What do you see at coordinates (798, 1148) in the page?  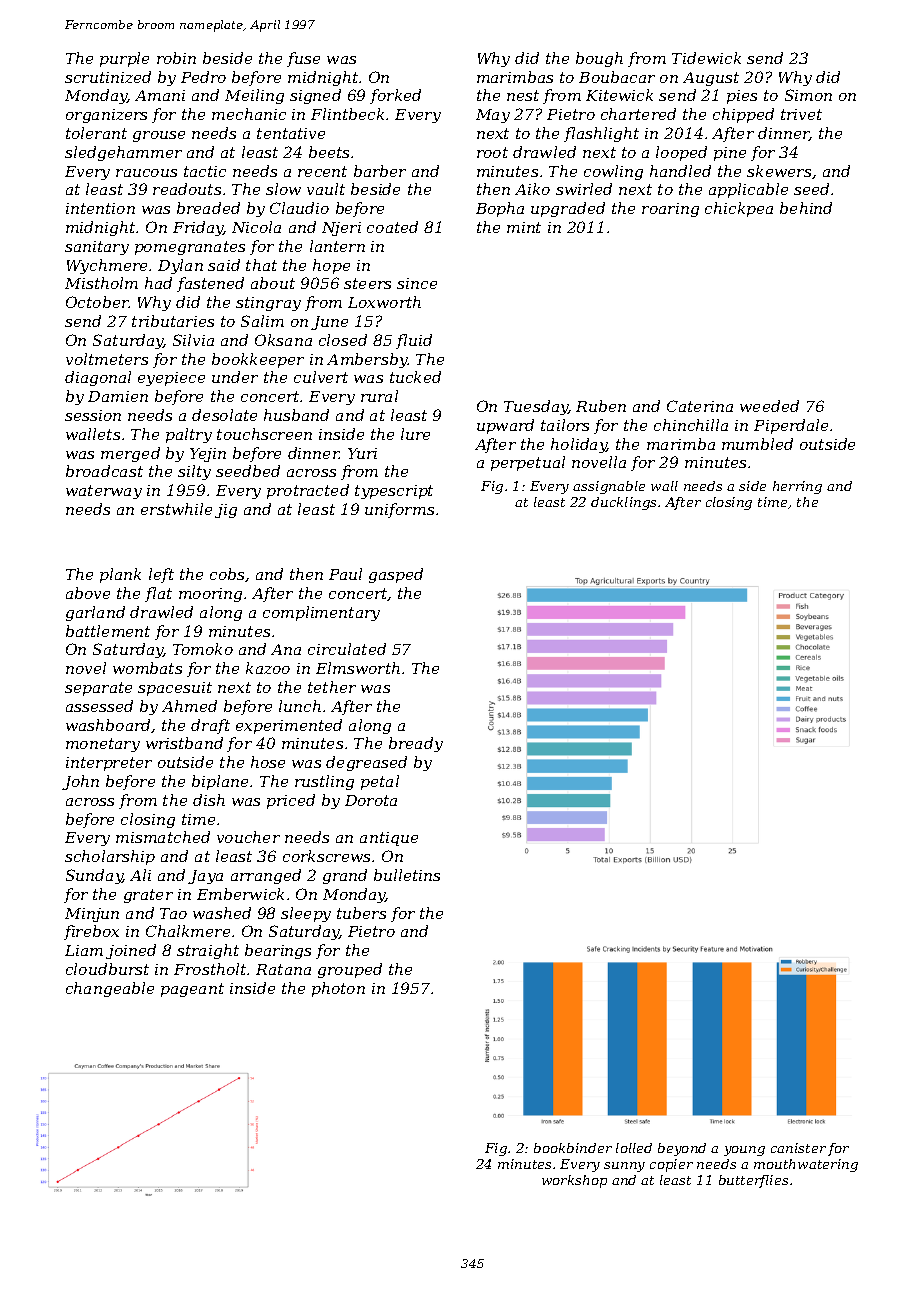 I see `canister` at bounding box center [798, 1148].
